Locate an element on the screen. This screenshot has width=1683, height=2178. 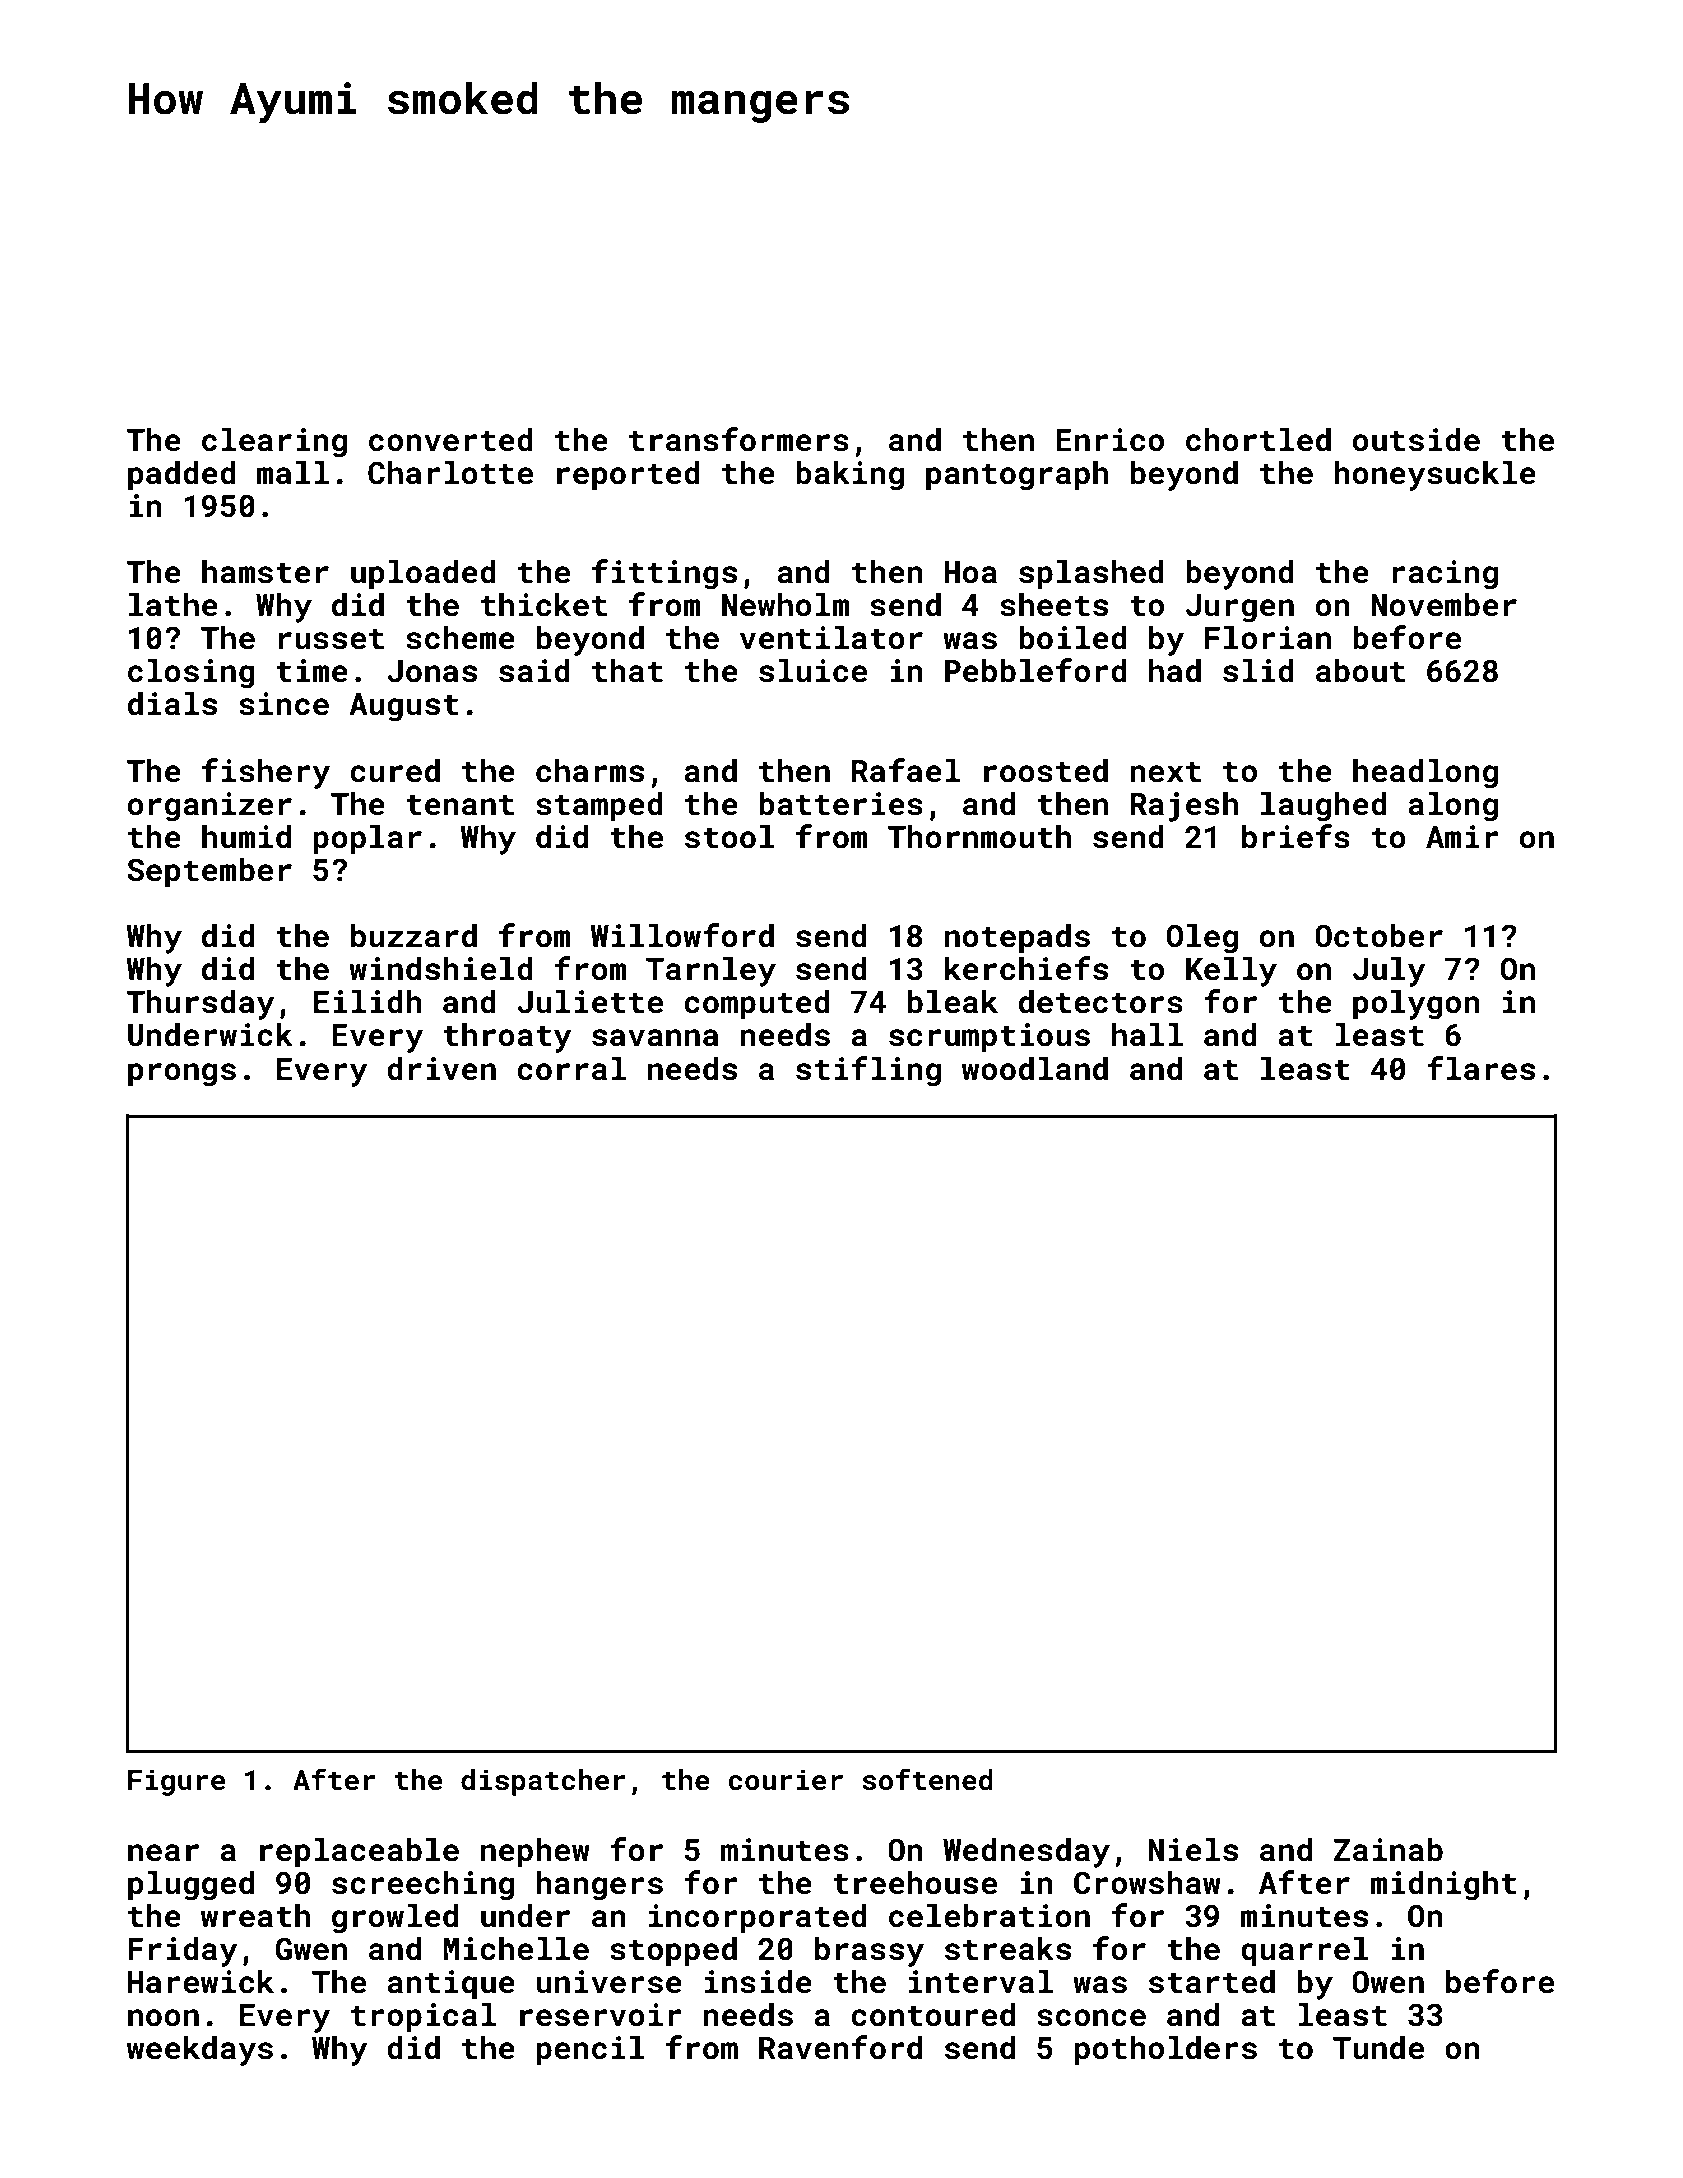
lathe is located at coordinates (173, 605).
